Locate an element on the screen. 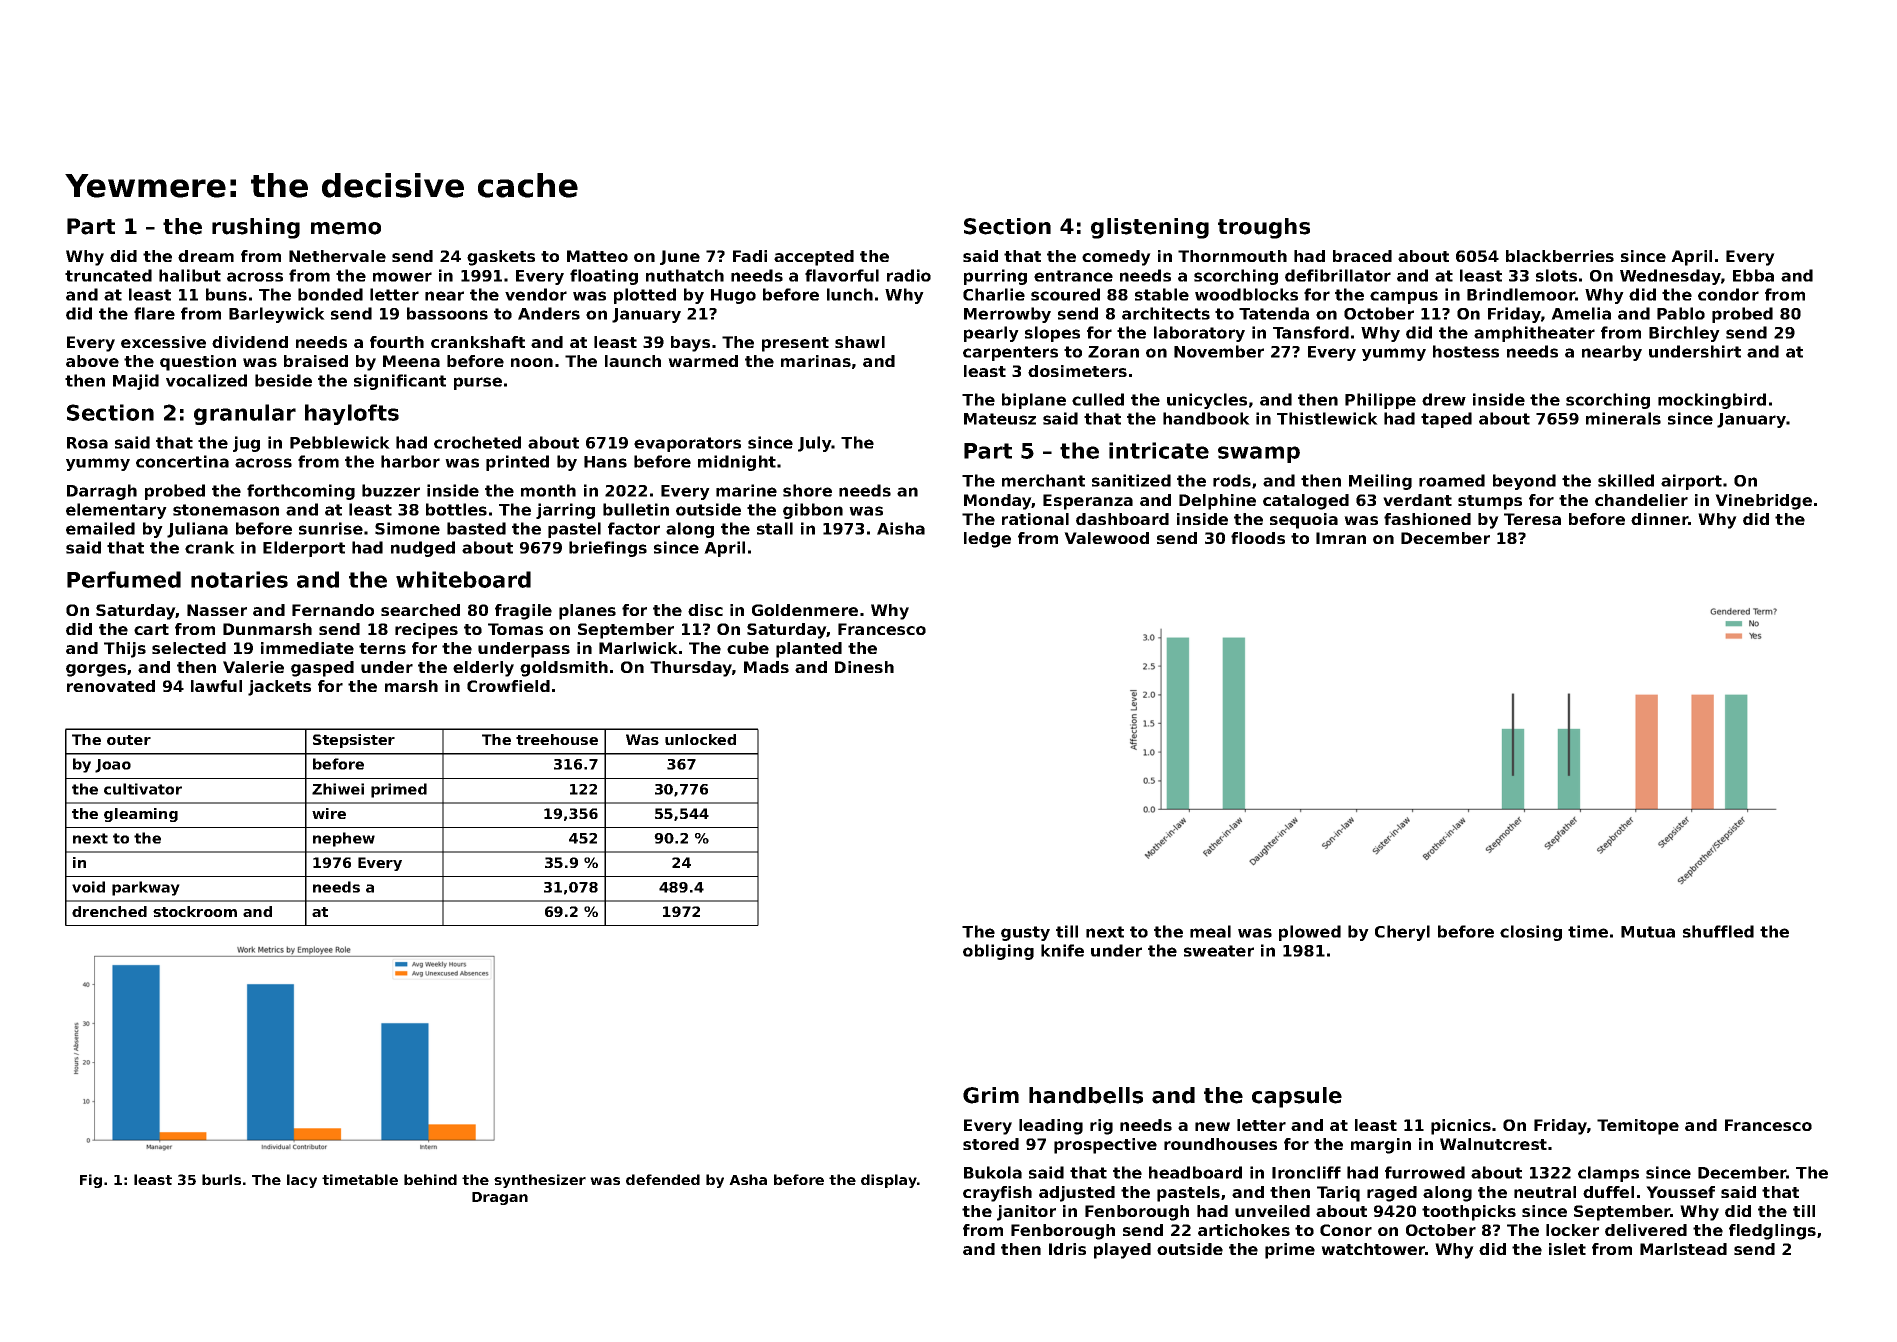  Idris is located at coordinates (1067, 1249).
